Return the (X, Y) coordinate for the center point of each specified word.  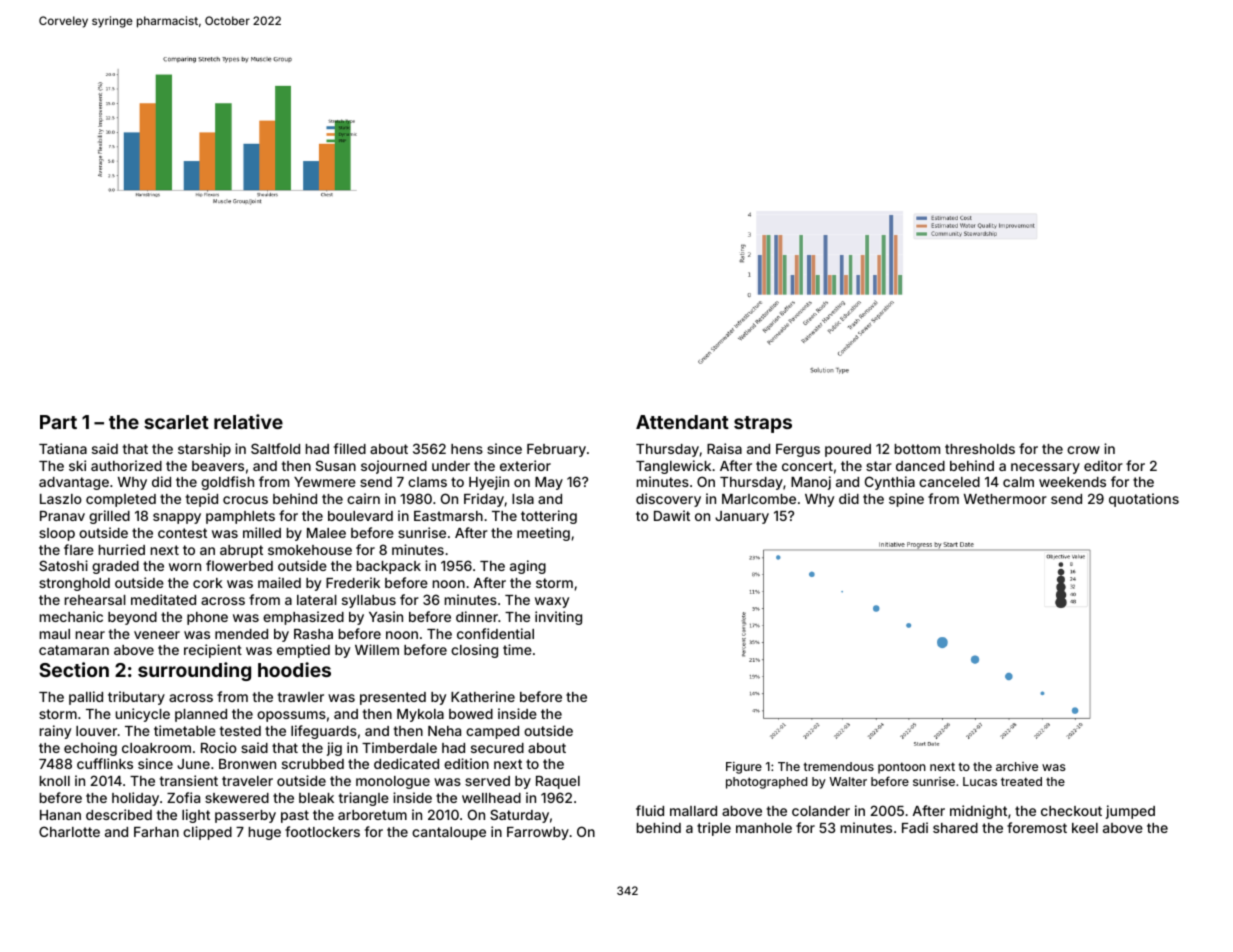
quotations (1144, 500)
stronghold (74, 584)
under (451, 466)
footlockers (322, 831)
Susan (336, 465)
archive (1017, 766)
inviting (558, 618)
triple (714, 829)
